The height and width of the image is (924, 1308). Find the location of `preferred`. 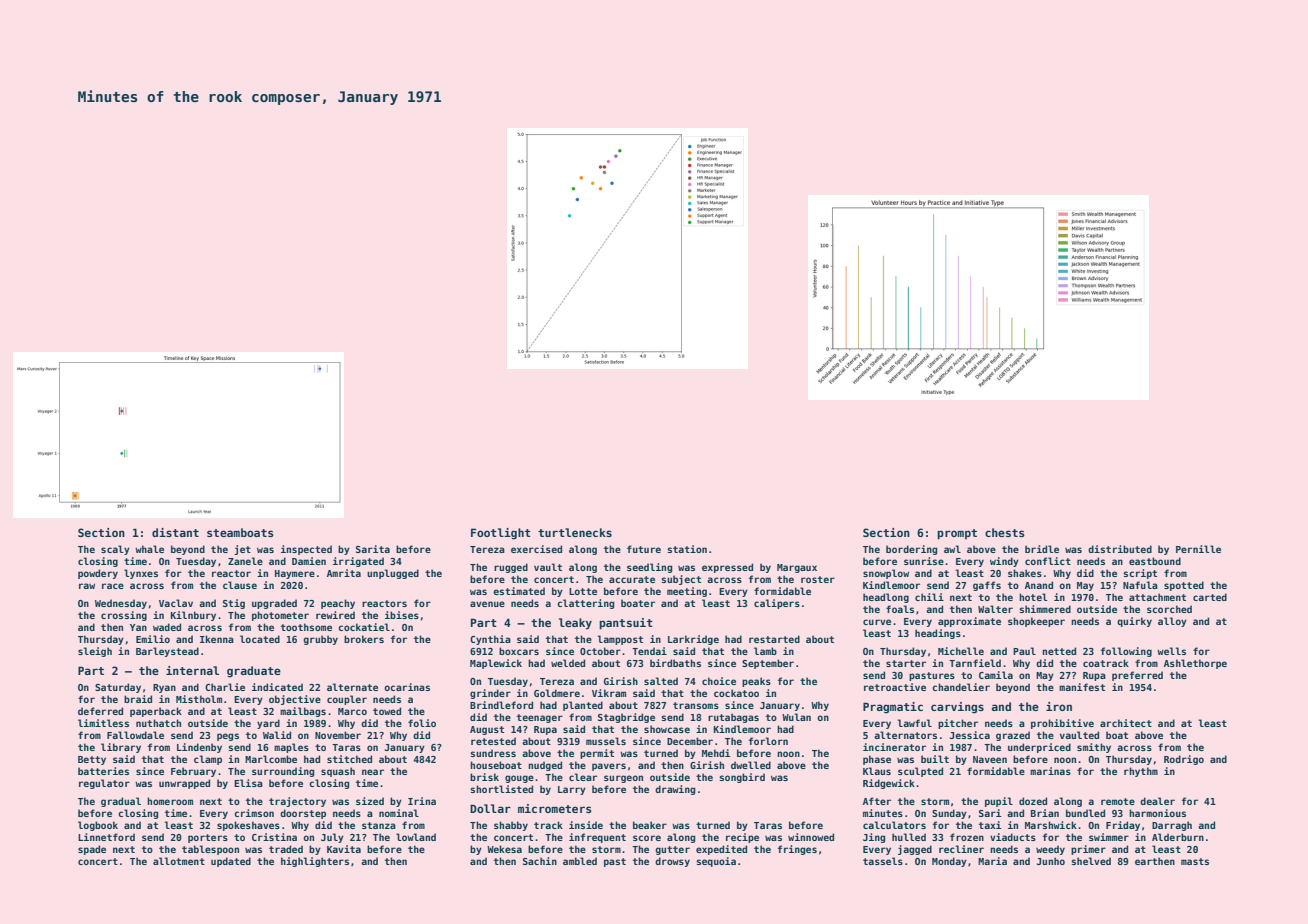

preferred is located at coordinates (1137, 676).
